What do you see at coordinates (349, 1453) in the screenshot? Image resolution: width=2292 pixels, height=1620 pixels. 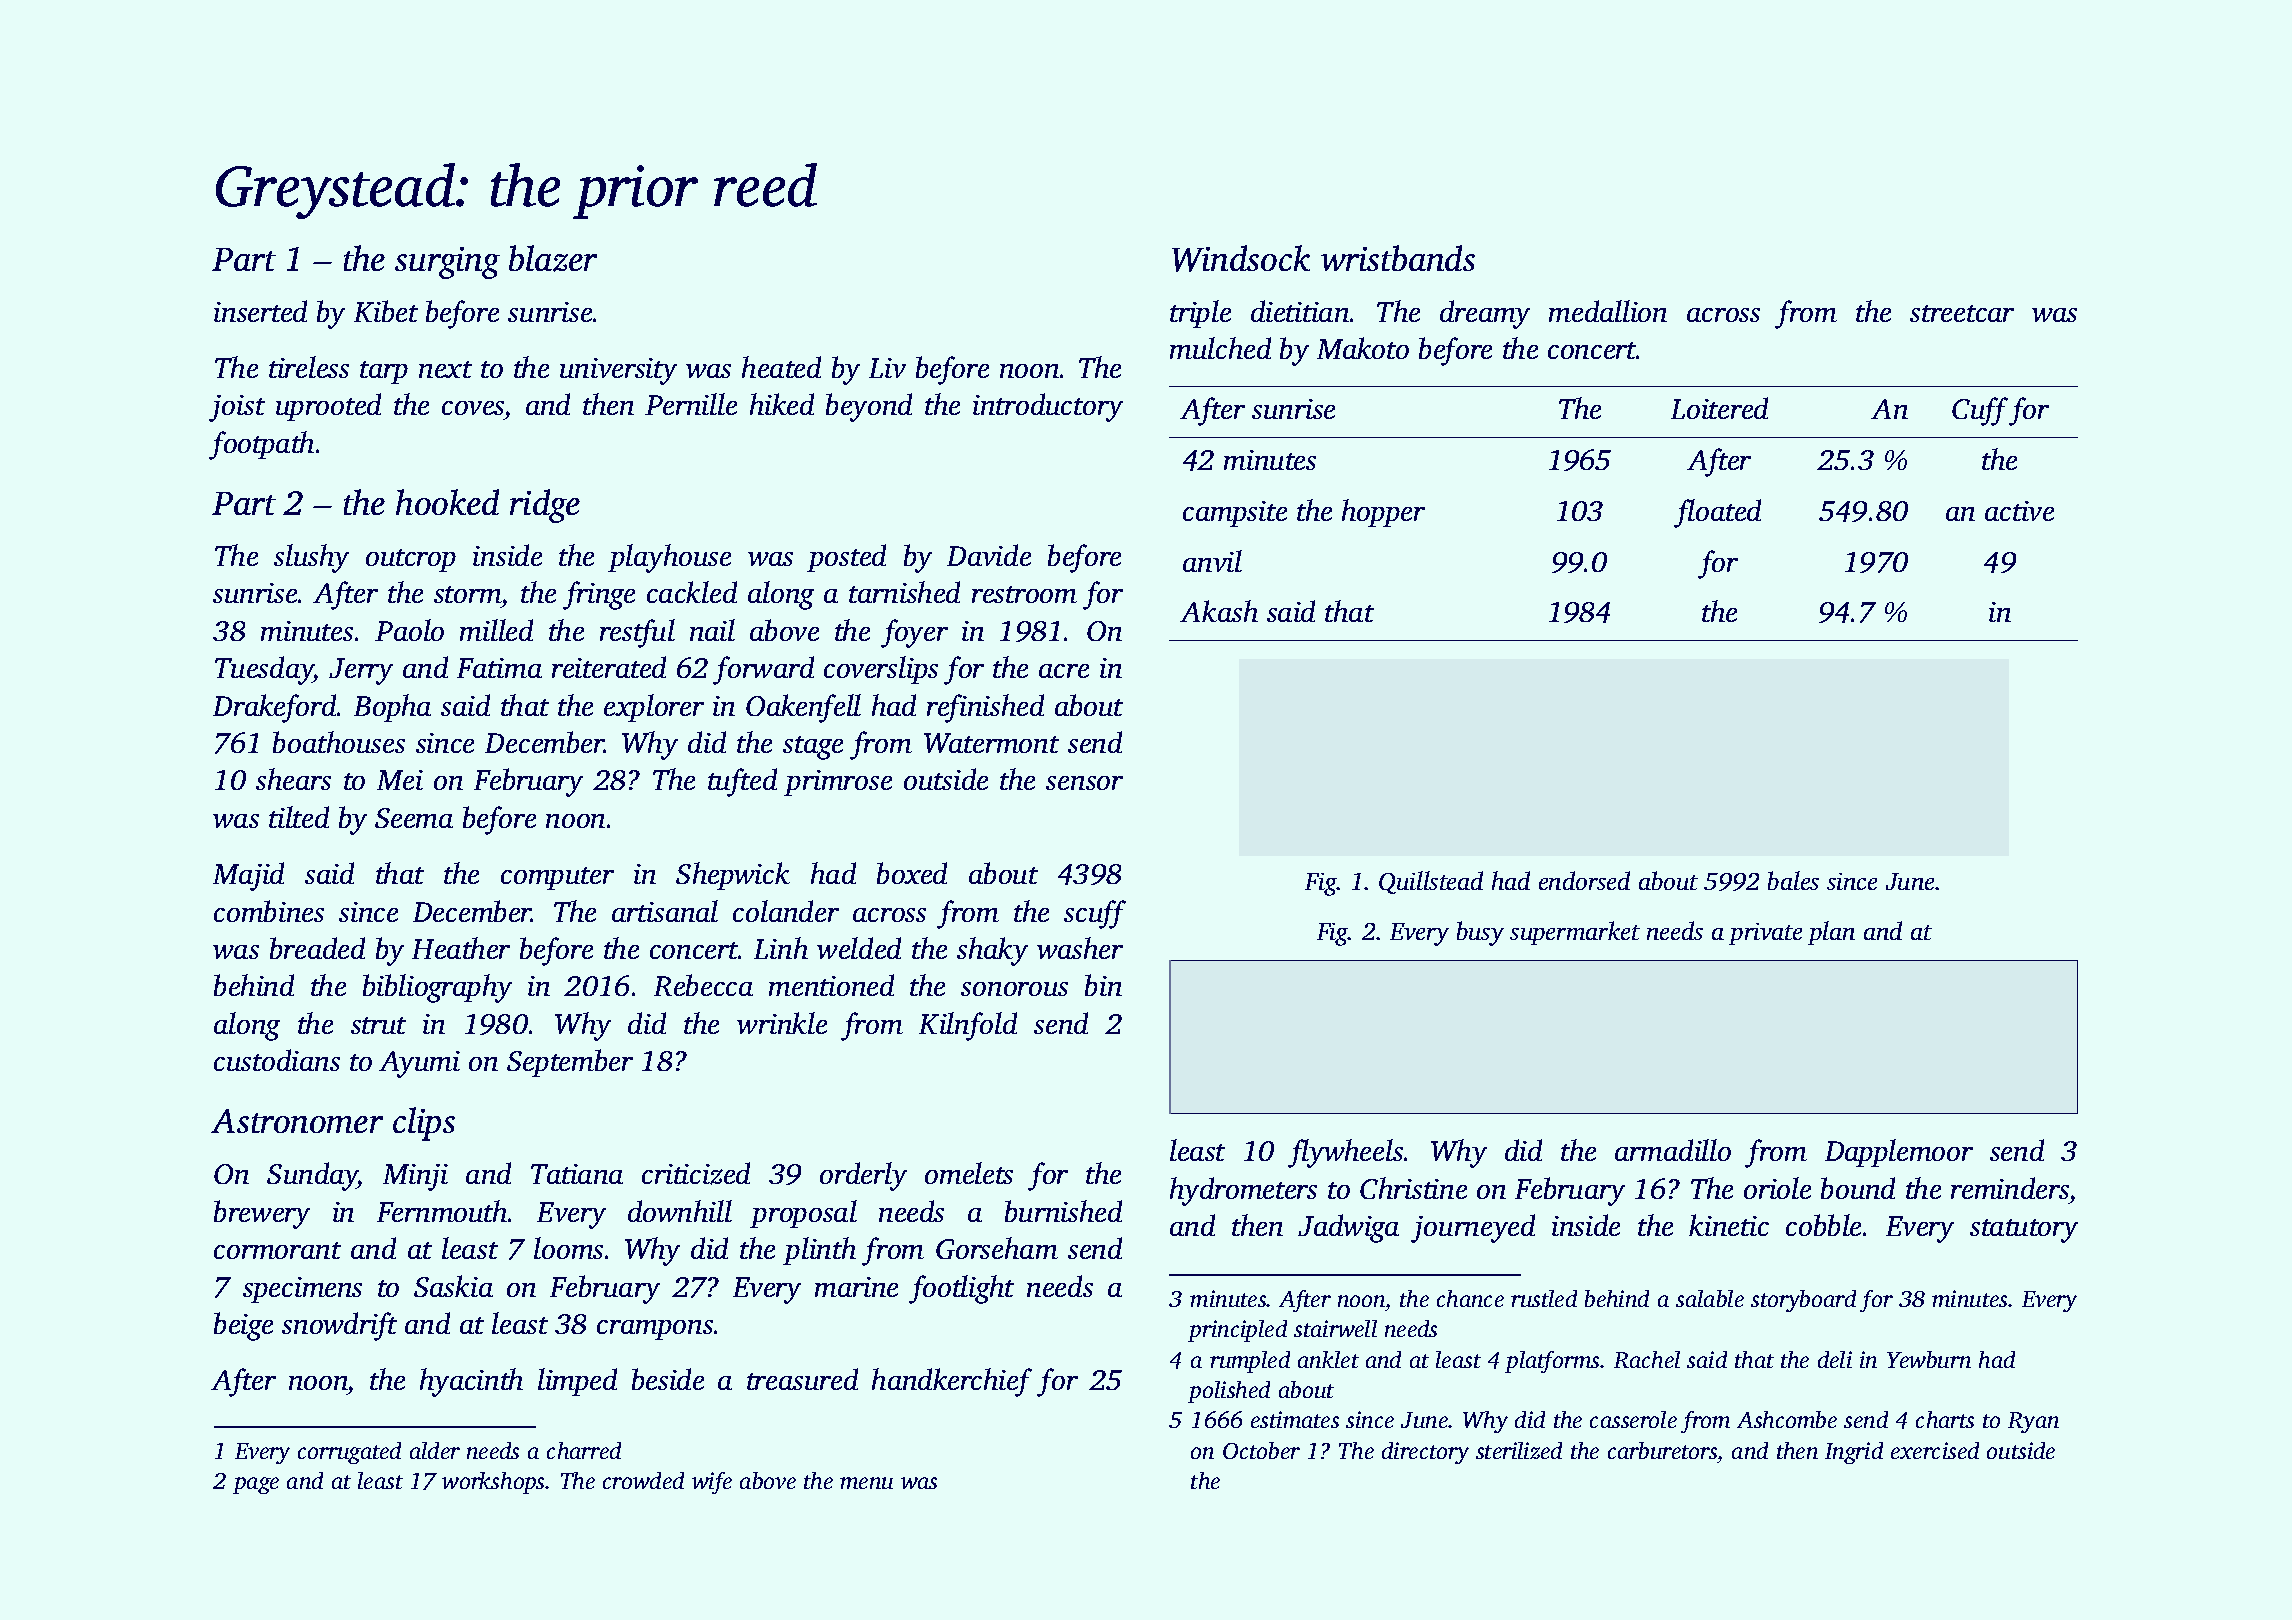 I see `corrugated` at bounding box center [349, 1453].
